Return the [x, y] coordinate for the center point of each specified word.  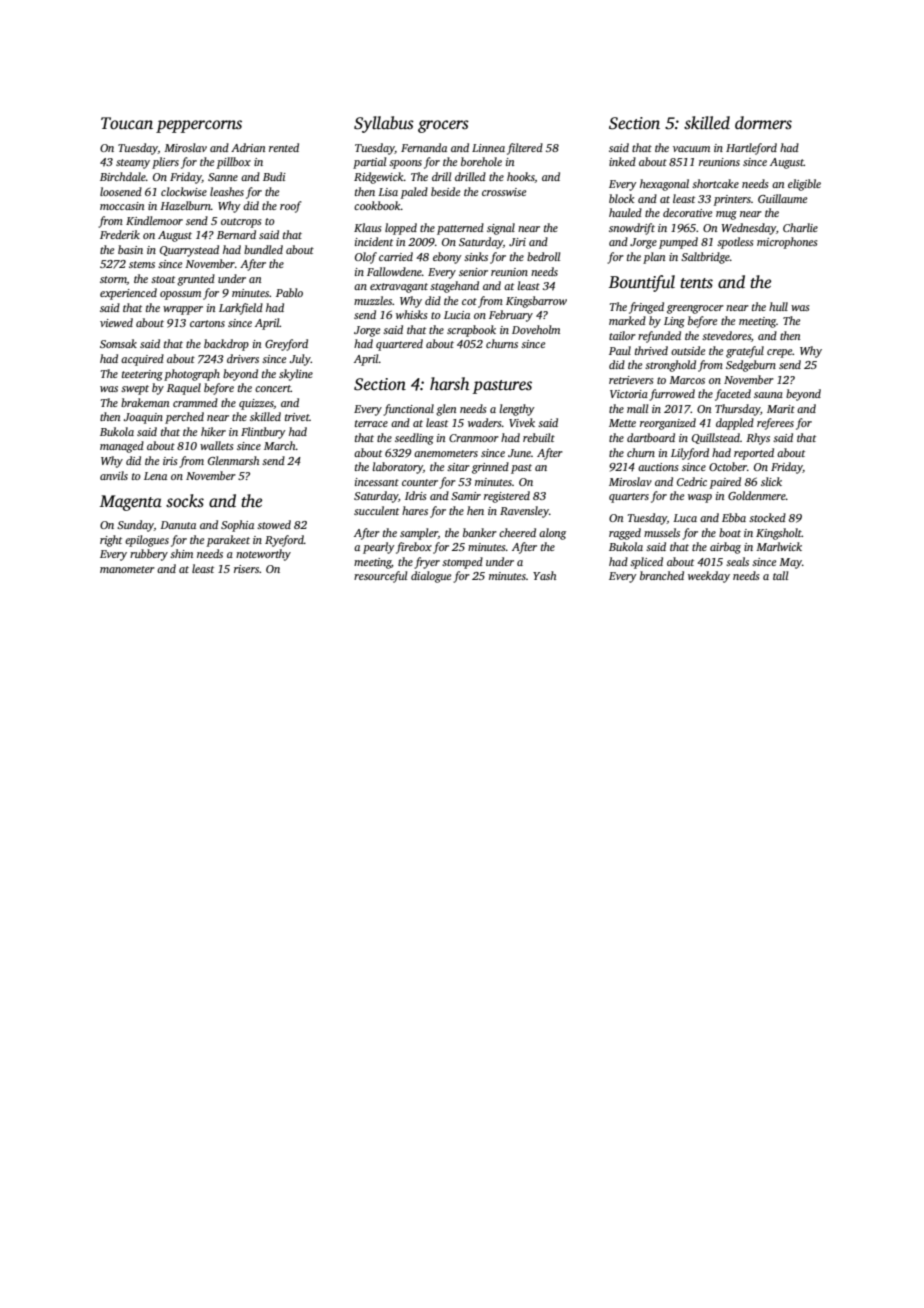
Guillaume [782, 198]
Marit [781, 409]
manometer [127, 569]
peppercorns [199, 126]
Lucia [457, 315]
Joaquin [143, 418]
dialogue [431, 577]
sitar [458, 467]
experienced [128, 294]
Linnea [488, 148]
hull [778, 306]
